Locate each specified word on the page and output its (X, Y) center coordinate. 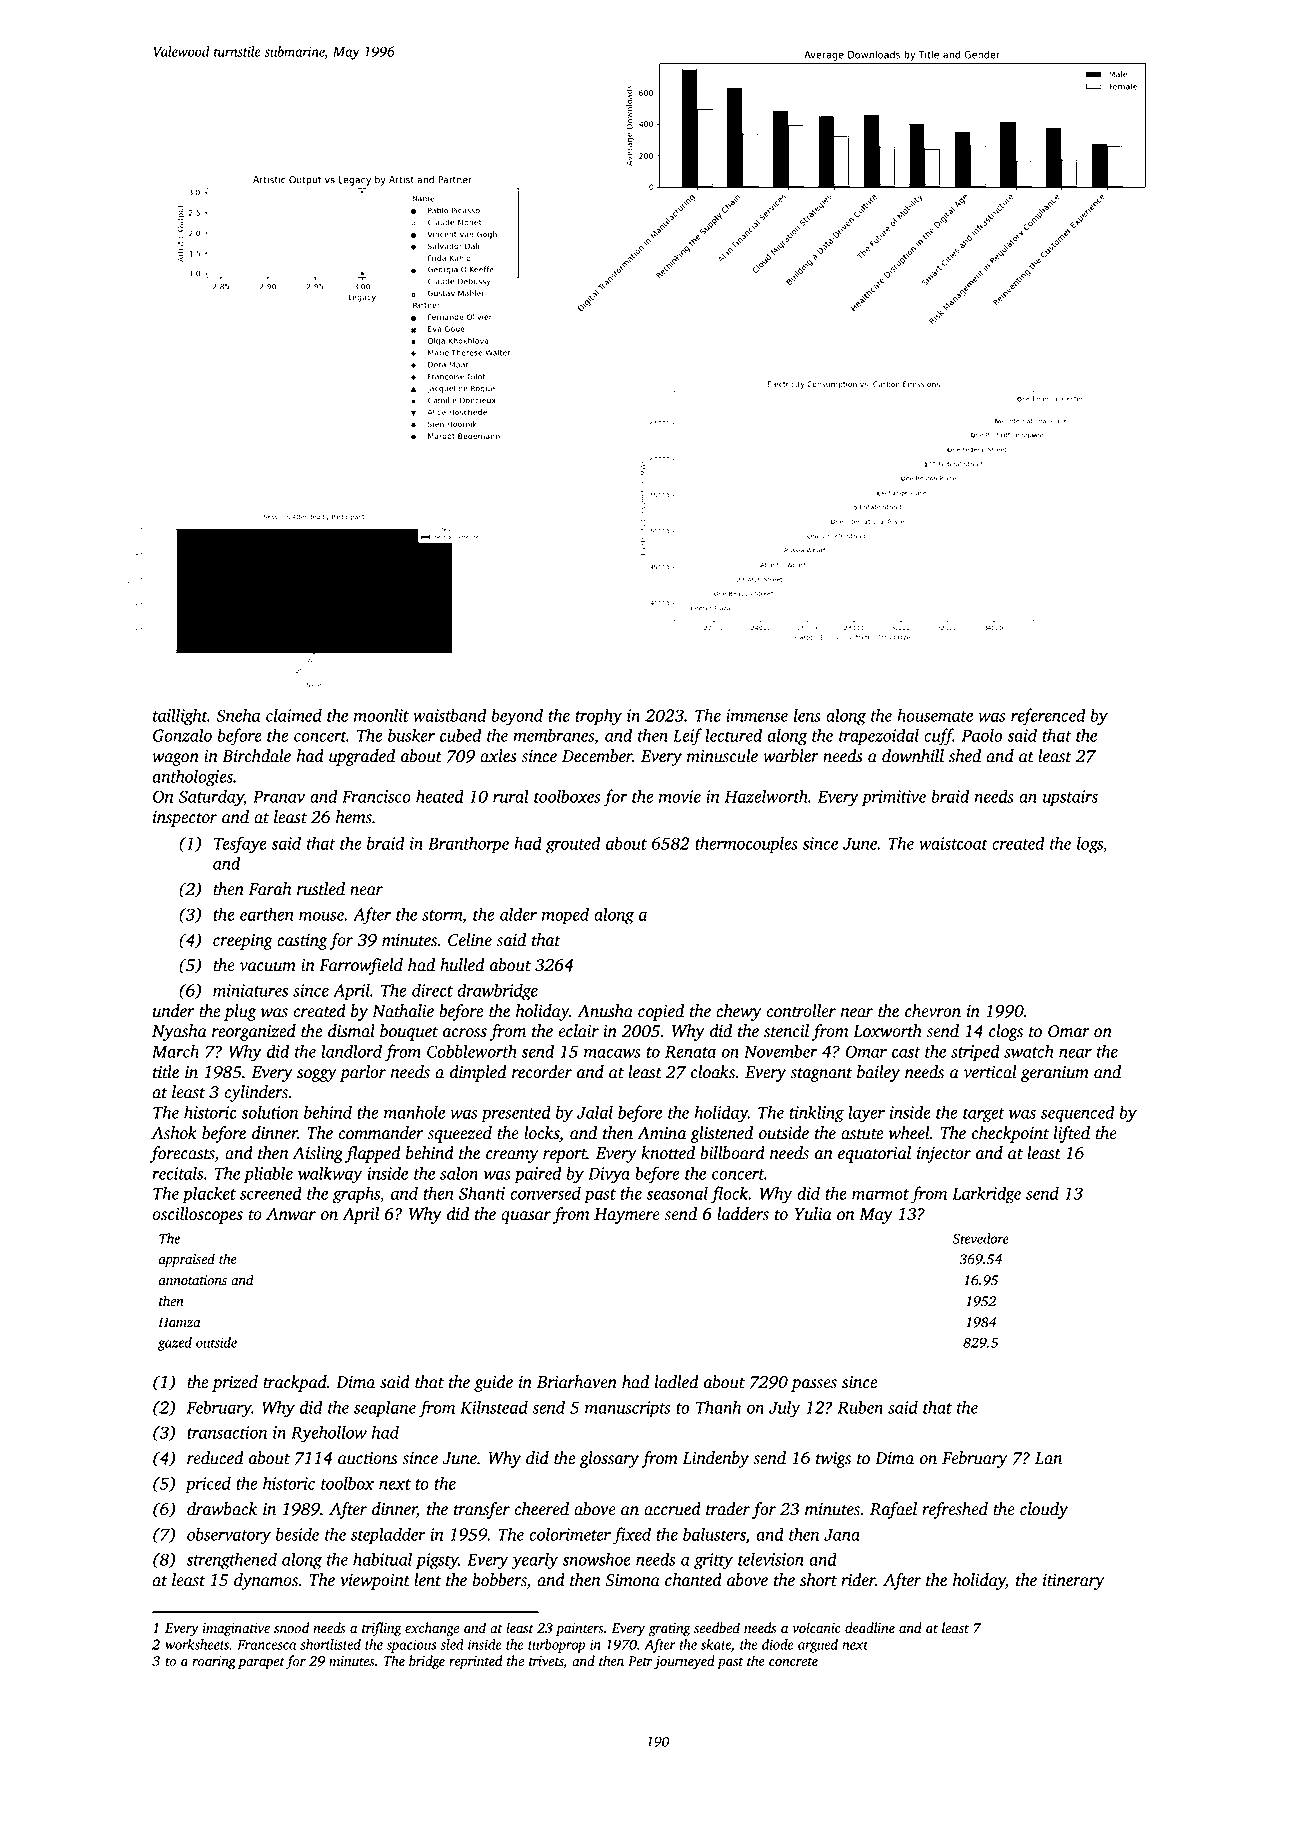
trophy (599, 717)
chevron (933, 1011)
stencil (786, 1031)
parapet (261, 1663)
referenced (1048, 717)
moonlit (381, 715)
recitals (177, 1173)
